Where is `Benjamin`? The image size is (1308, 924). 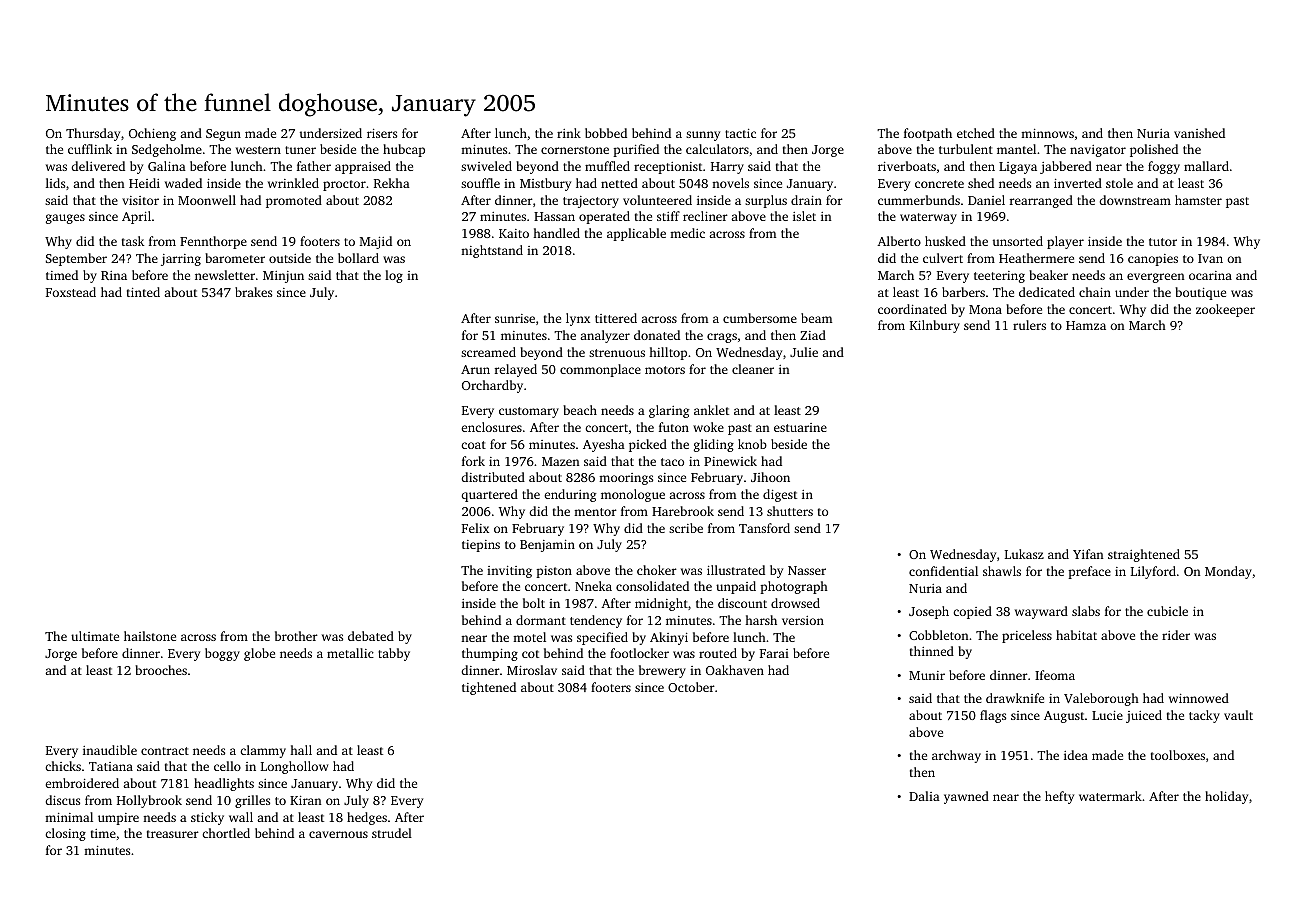
Benjamin is located at coordinates (547, 546).
